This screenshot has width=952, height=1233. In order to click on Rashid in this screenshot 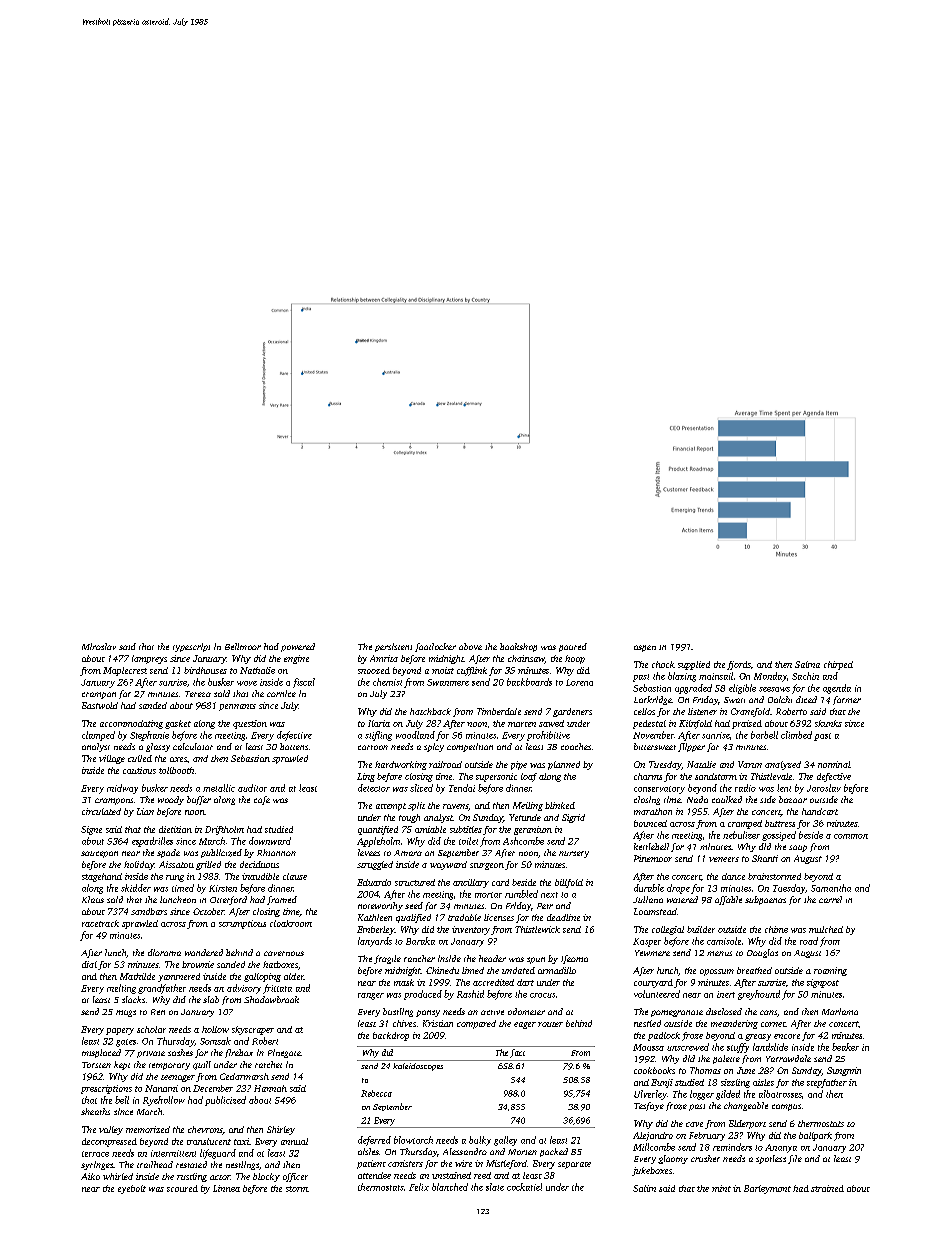, I will do `click(470, 994)`.
